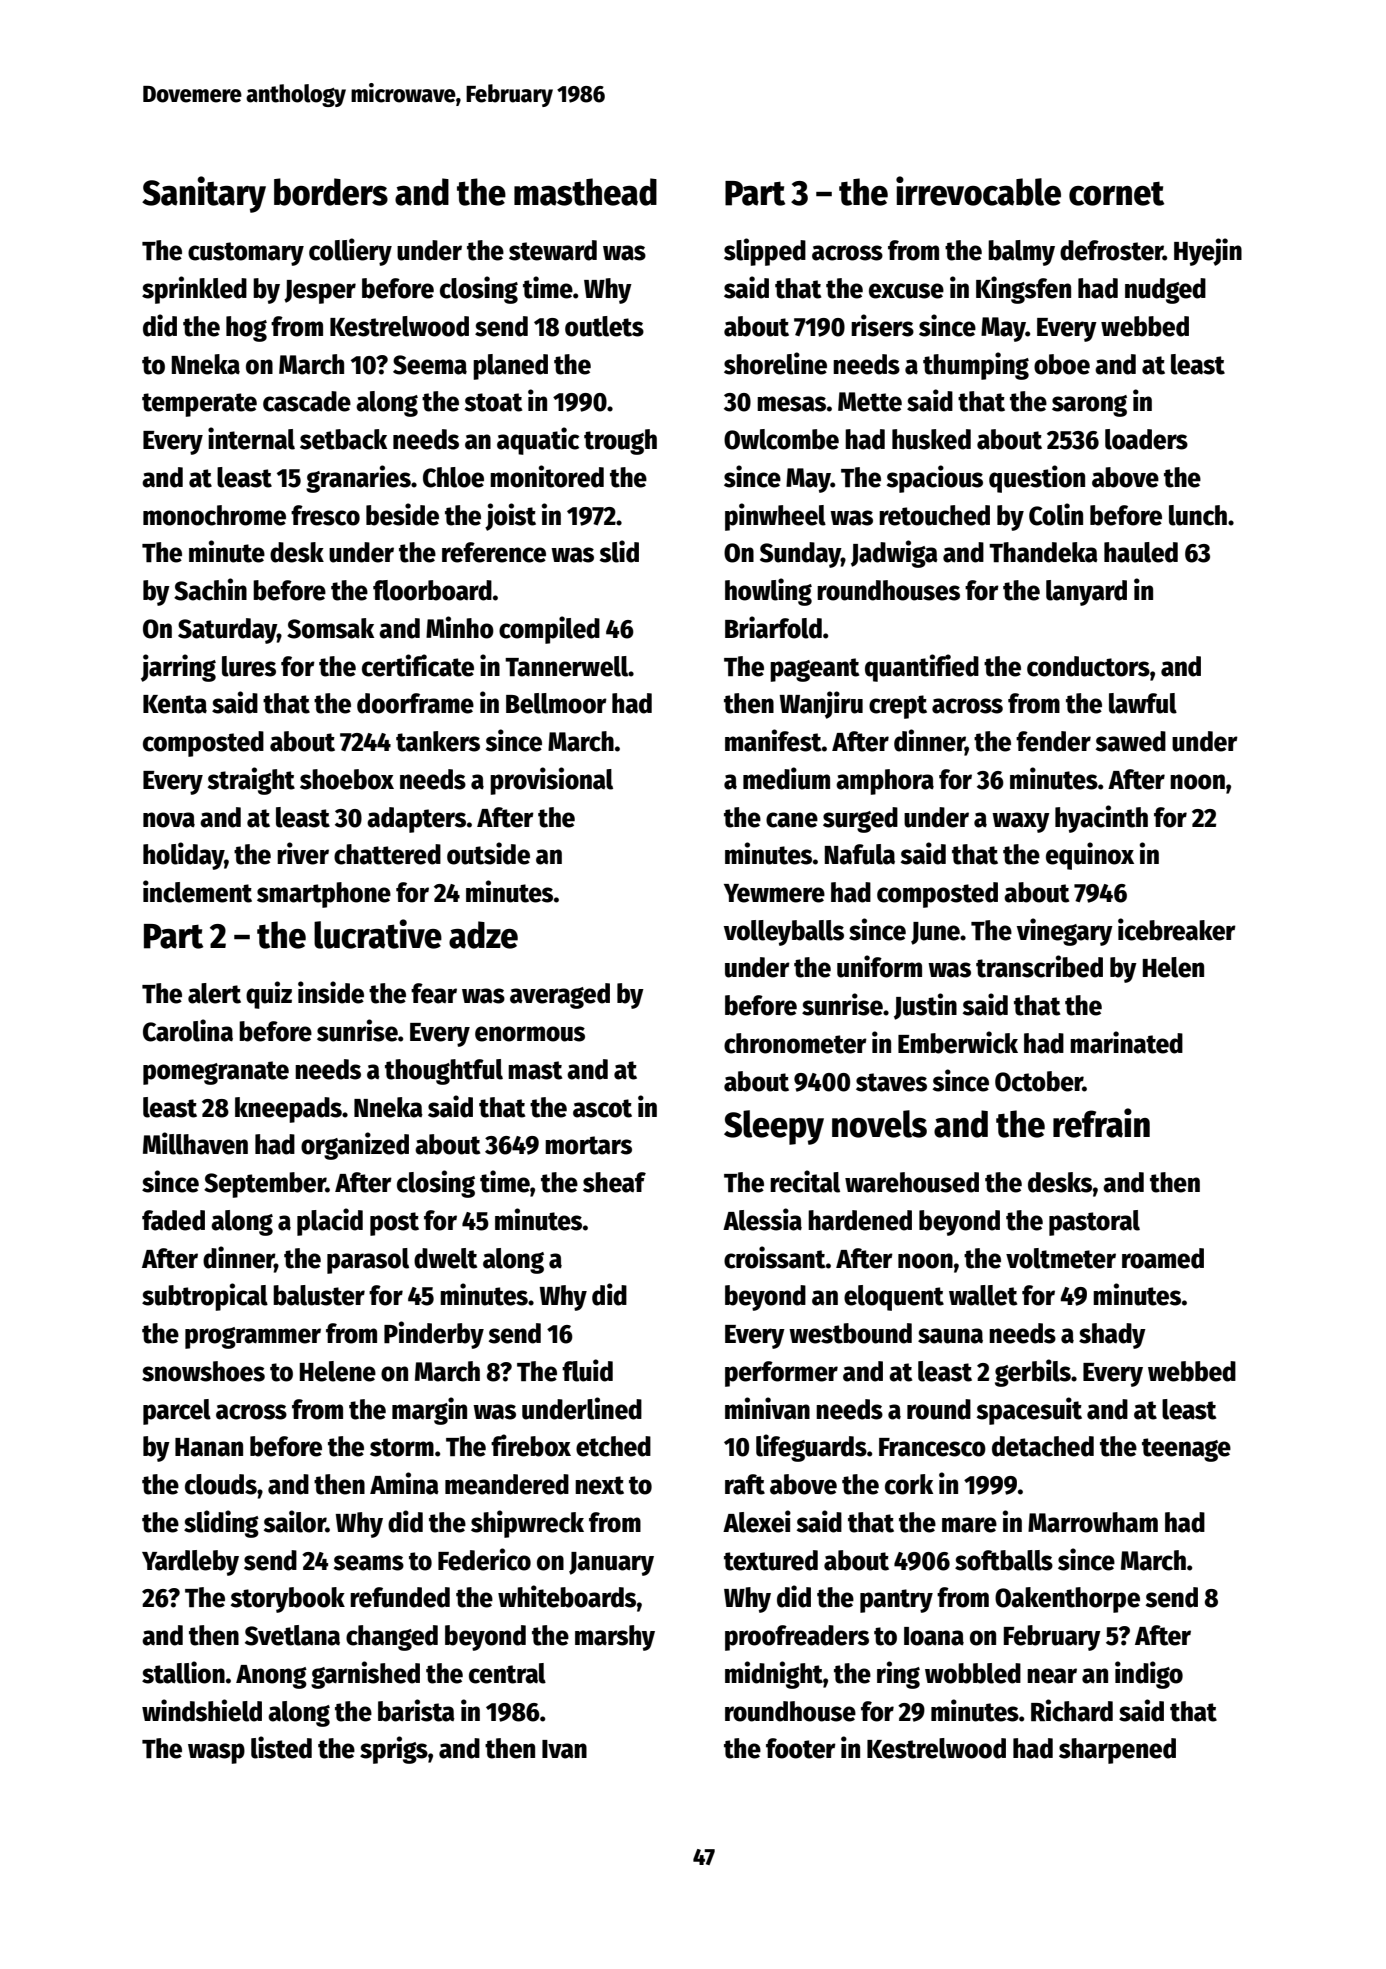  Describe the element at coordinates (214, 515) in the screenshot. I see `monochrome` at that location.
